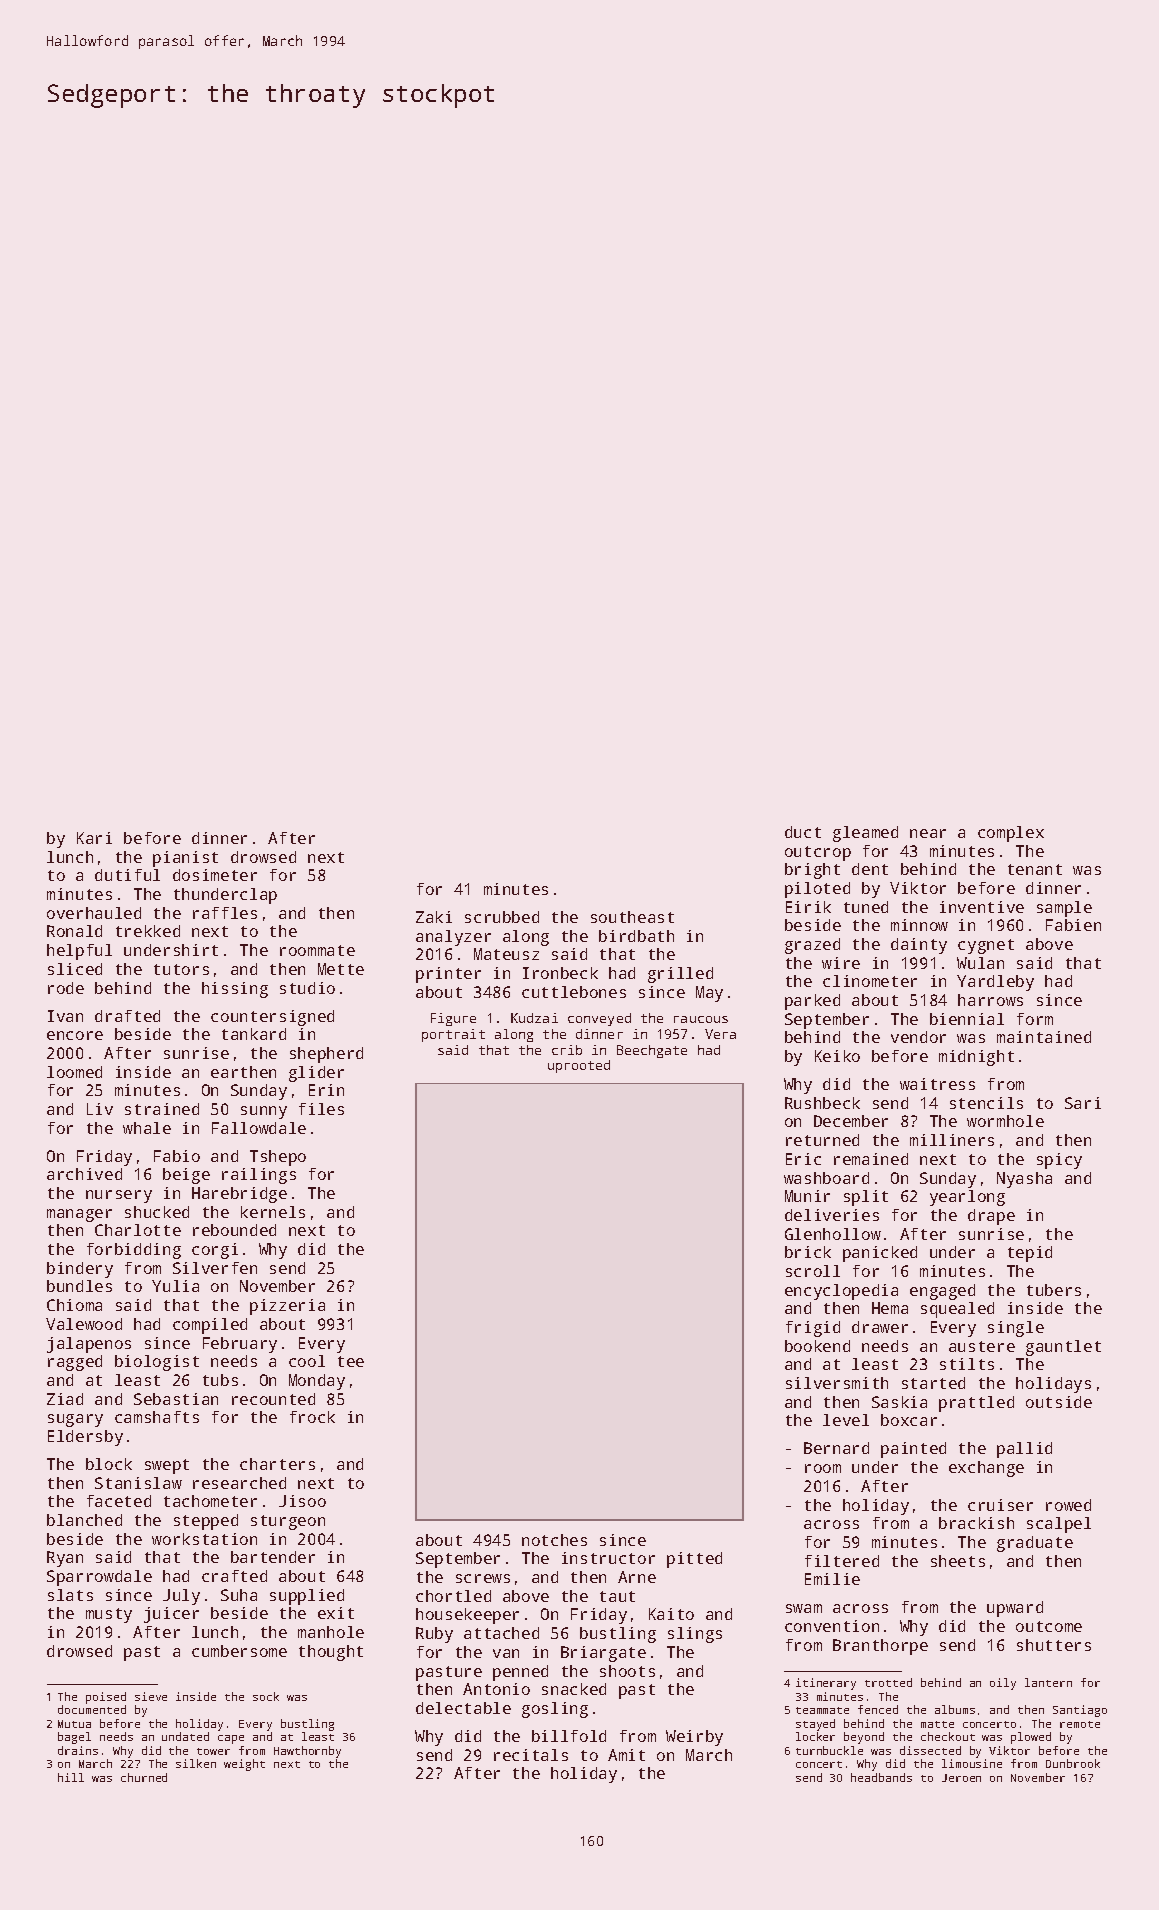  I want to click on helpful, so click(79, 952).
